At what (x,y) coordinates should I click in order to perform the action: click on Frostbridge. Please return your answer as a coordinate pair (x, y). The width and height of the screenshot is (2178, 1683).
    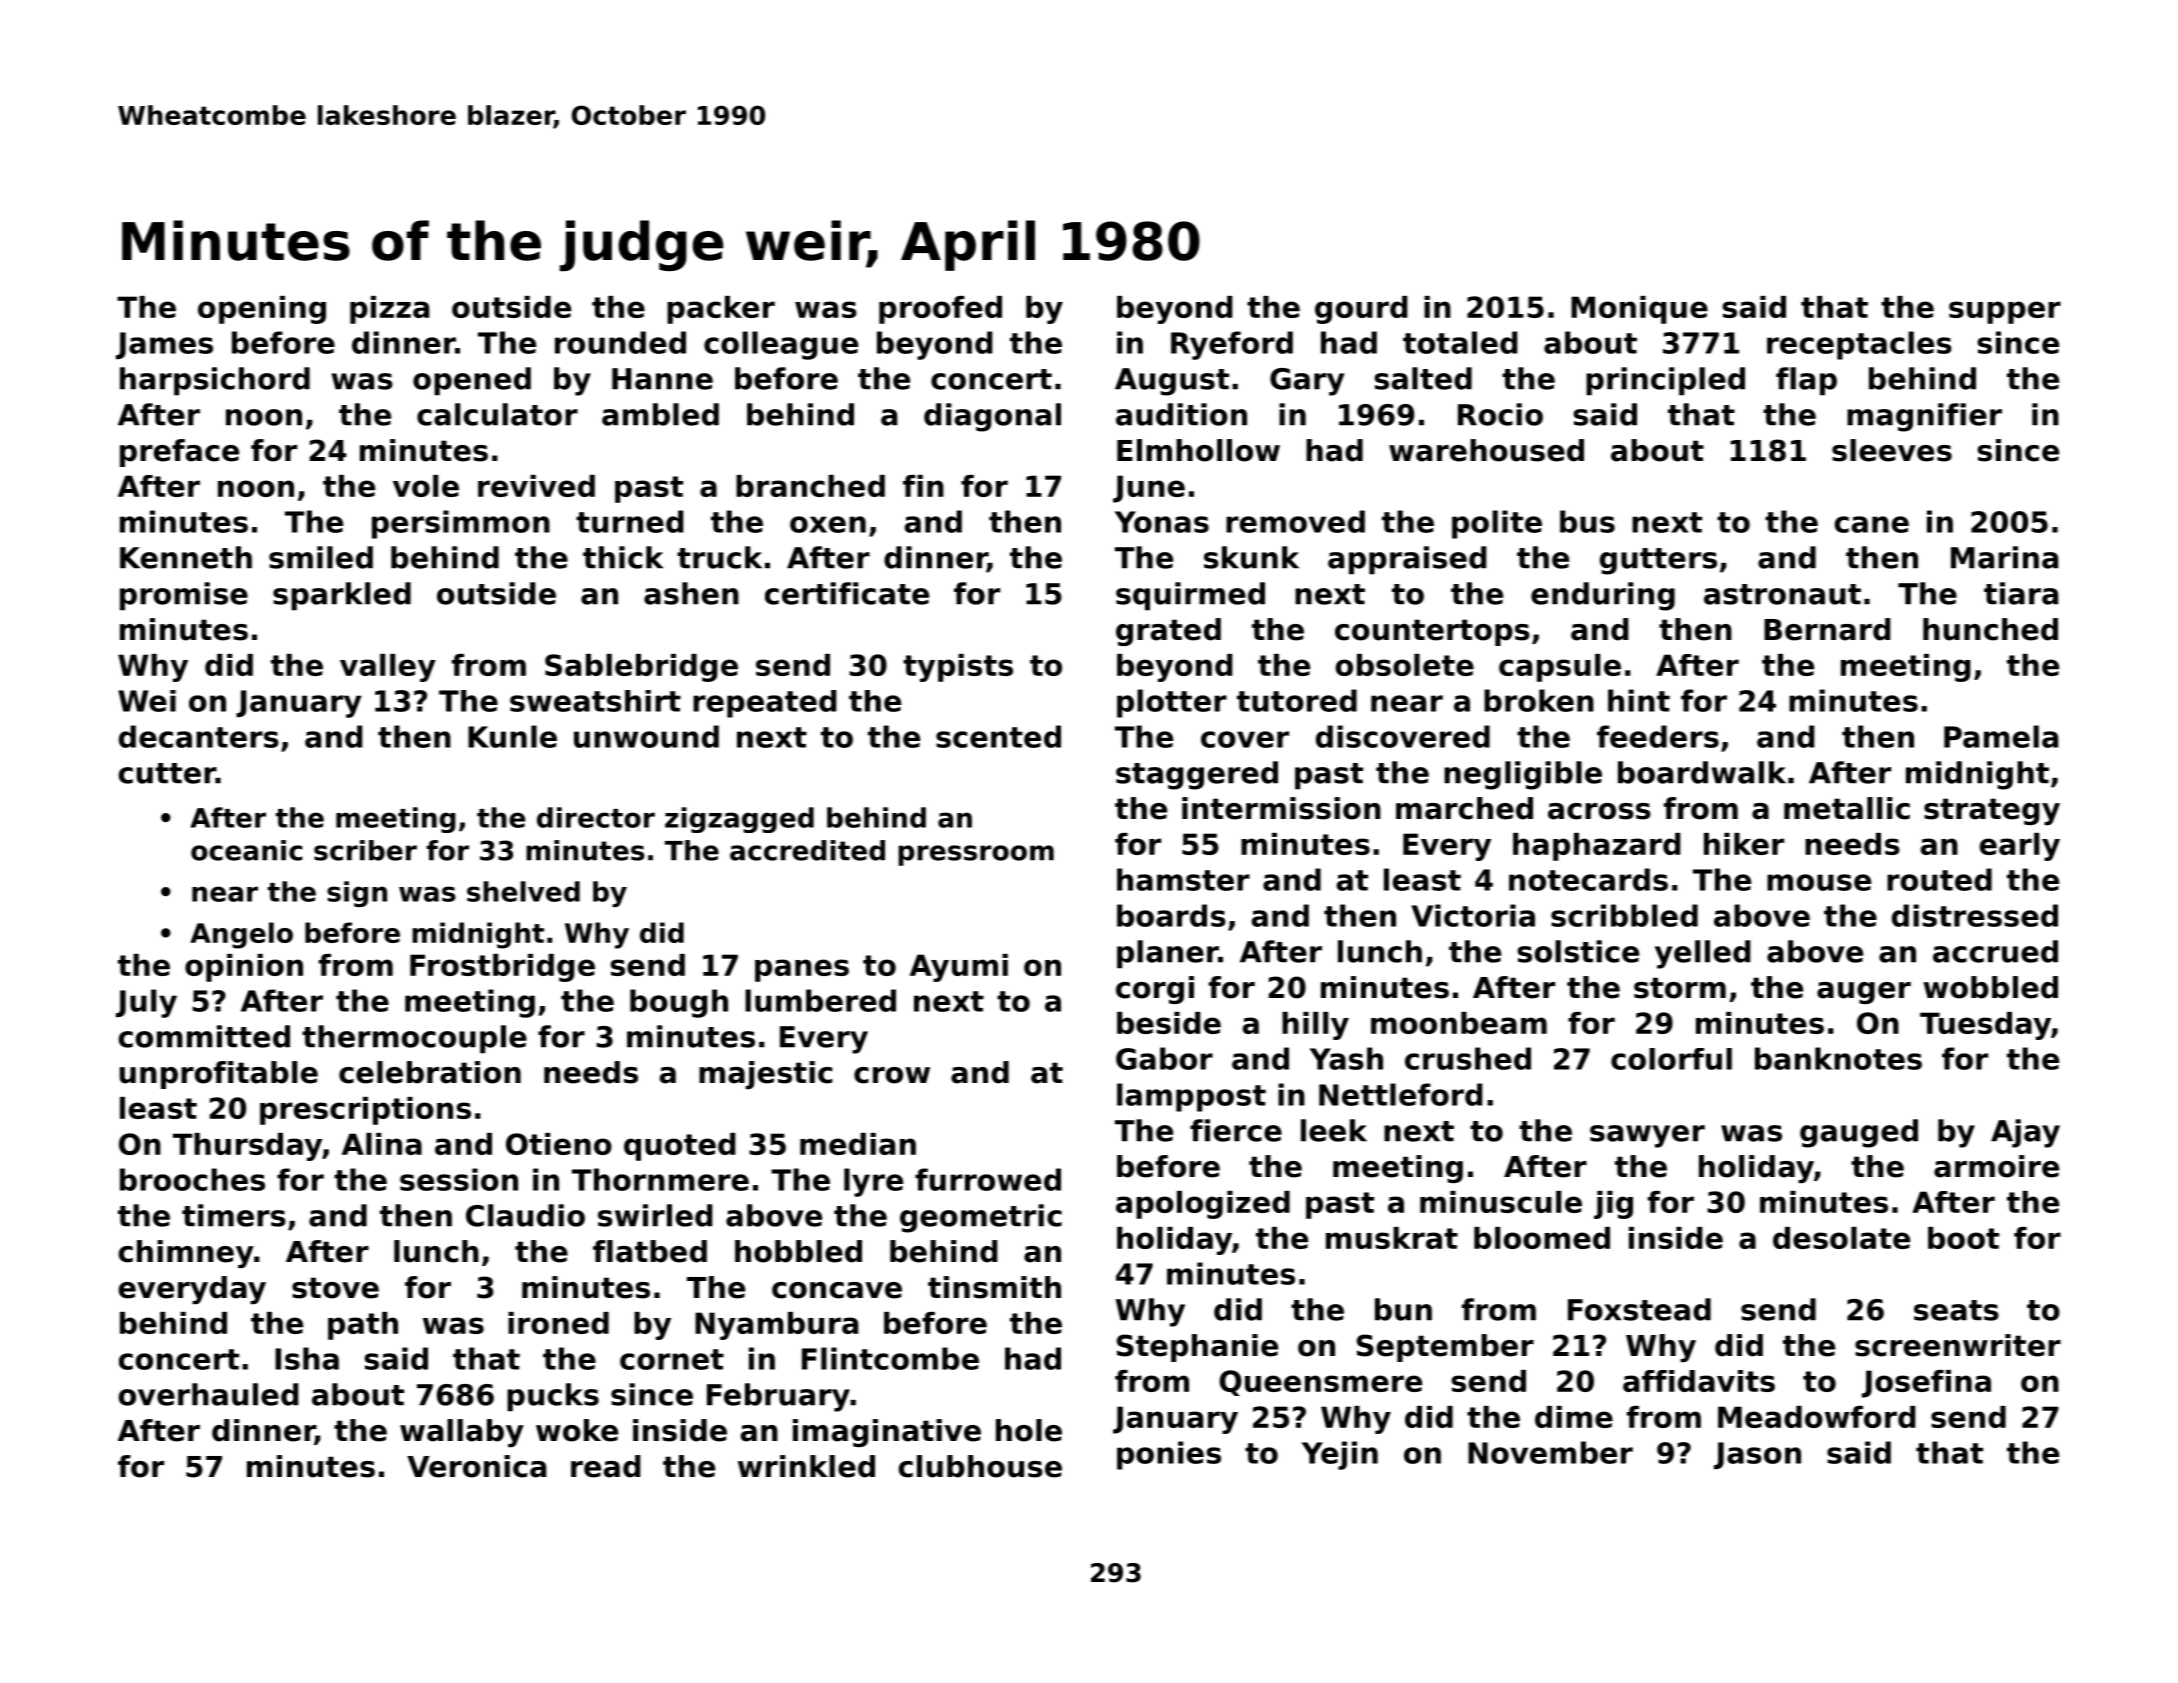
    Looking at the image, I should click on (502, 968).
